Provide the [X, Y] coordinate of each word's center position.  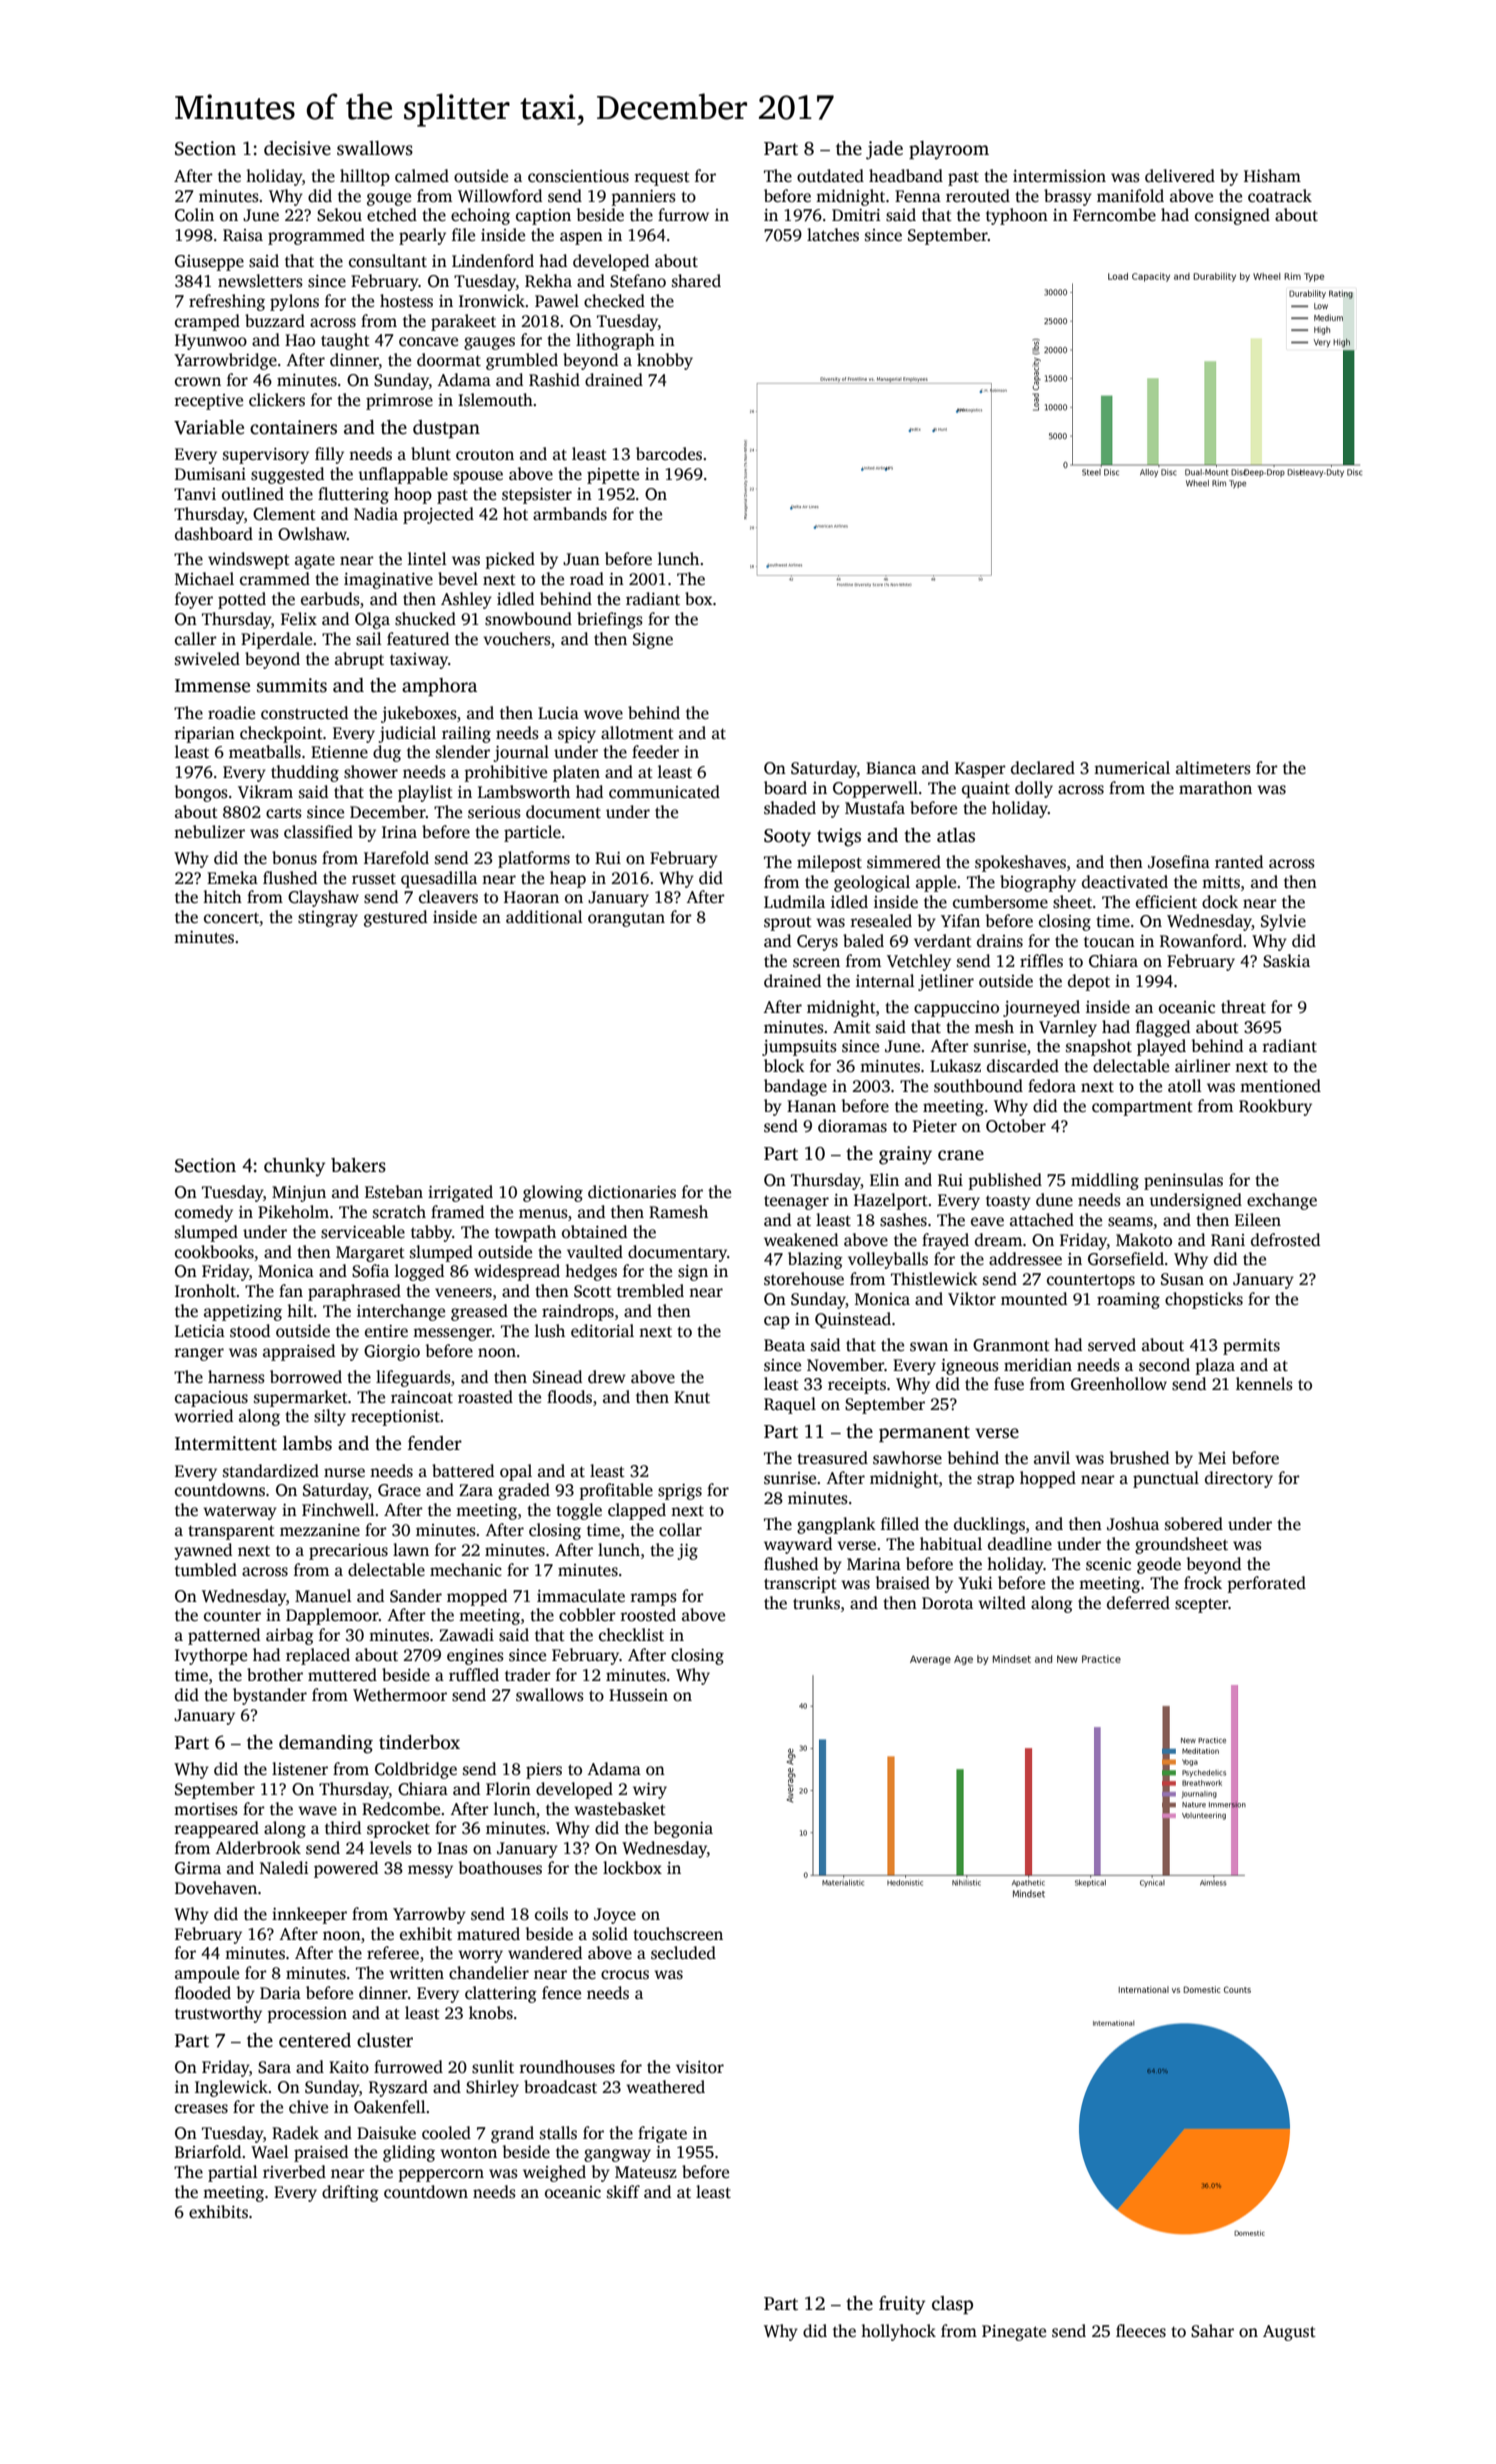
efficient [1166, 902]
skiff [623, 2192]
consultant [388, 261]
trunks [816, 1603]
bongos [201, 793]
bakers [358, 1165]
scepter [1202, 1605]
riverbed [294, 2172]
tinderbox [419, 1742]
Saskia [1286, 961]
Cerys [817, 943]
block [784, 1066]
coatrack [1280, 196]
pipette [613, 476]
